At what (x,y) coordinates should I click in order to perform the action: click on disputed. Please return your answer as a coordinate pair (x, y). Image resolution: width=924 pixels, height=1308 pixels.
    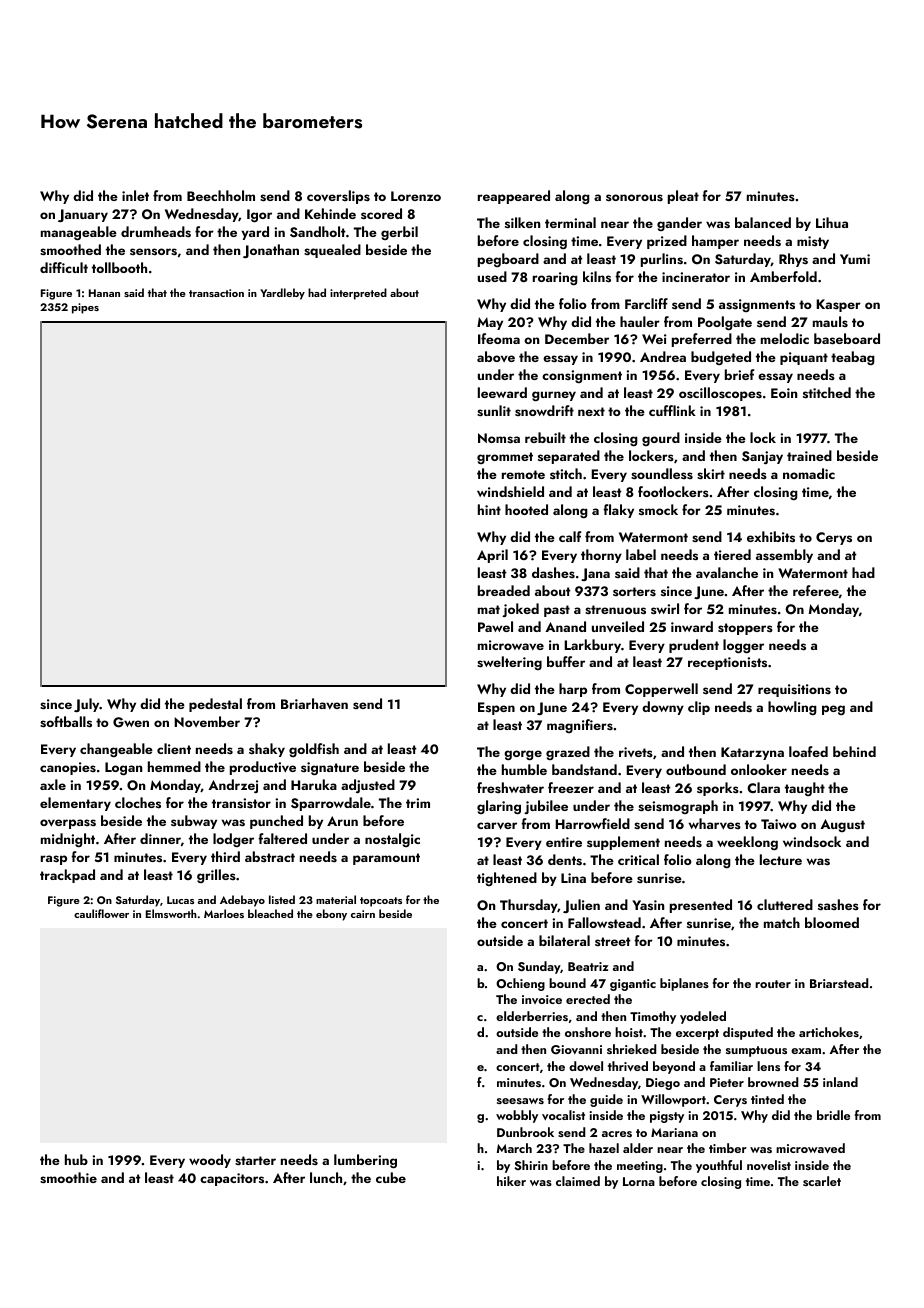
    Looking at the image, I should click on (748, 1033).
